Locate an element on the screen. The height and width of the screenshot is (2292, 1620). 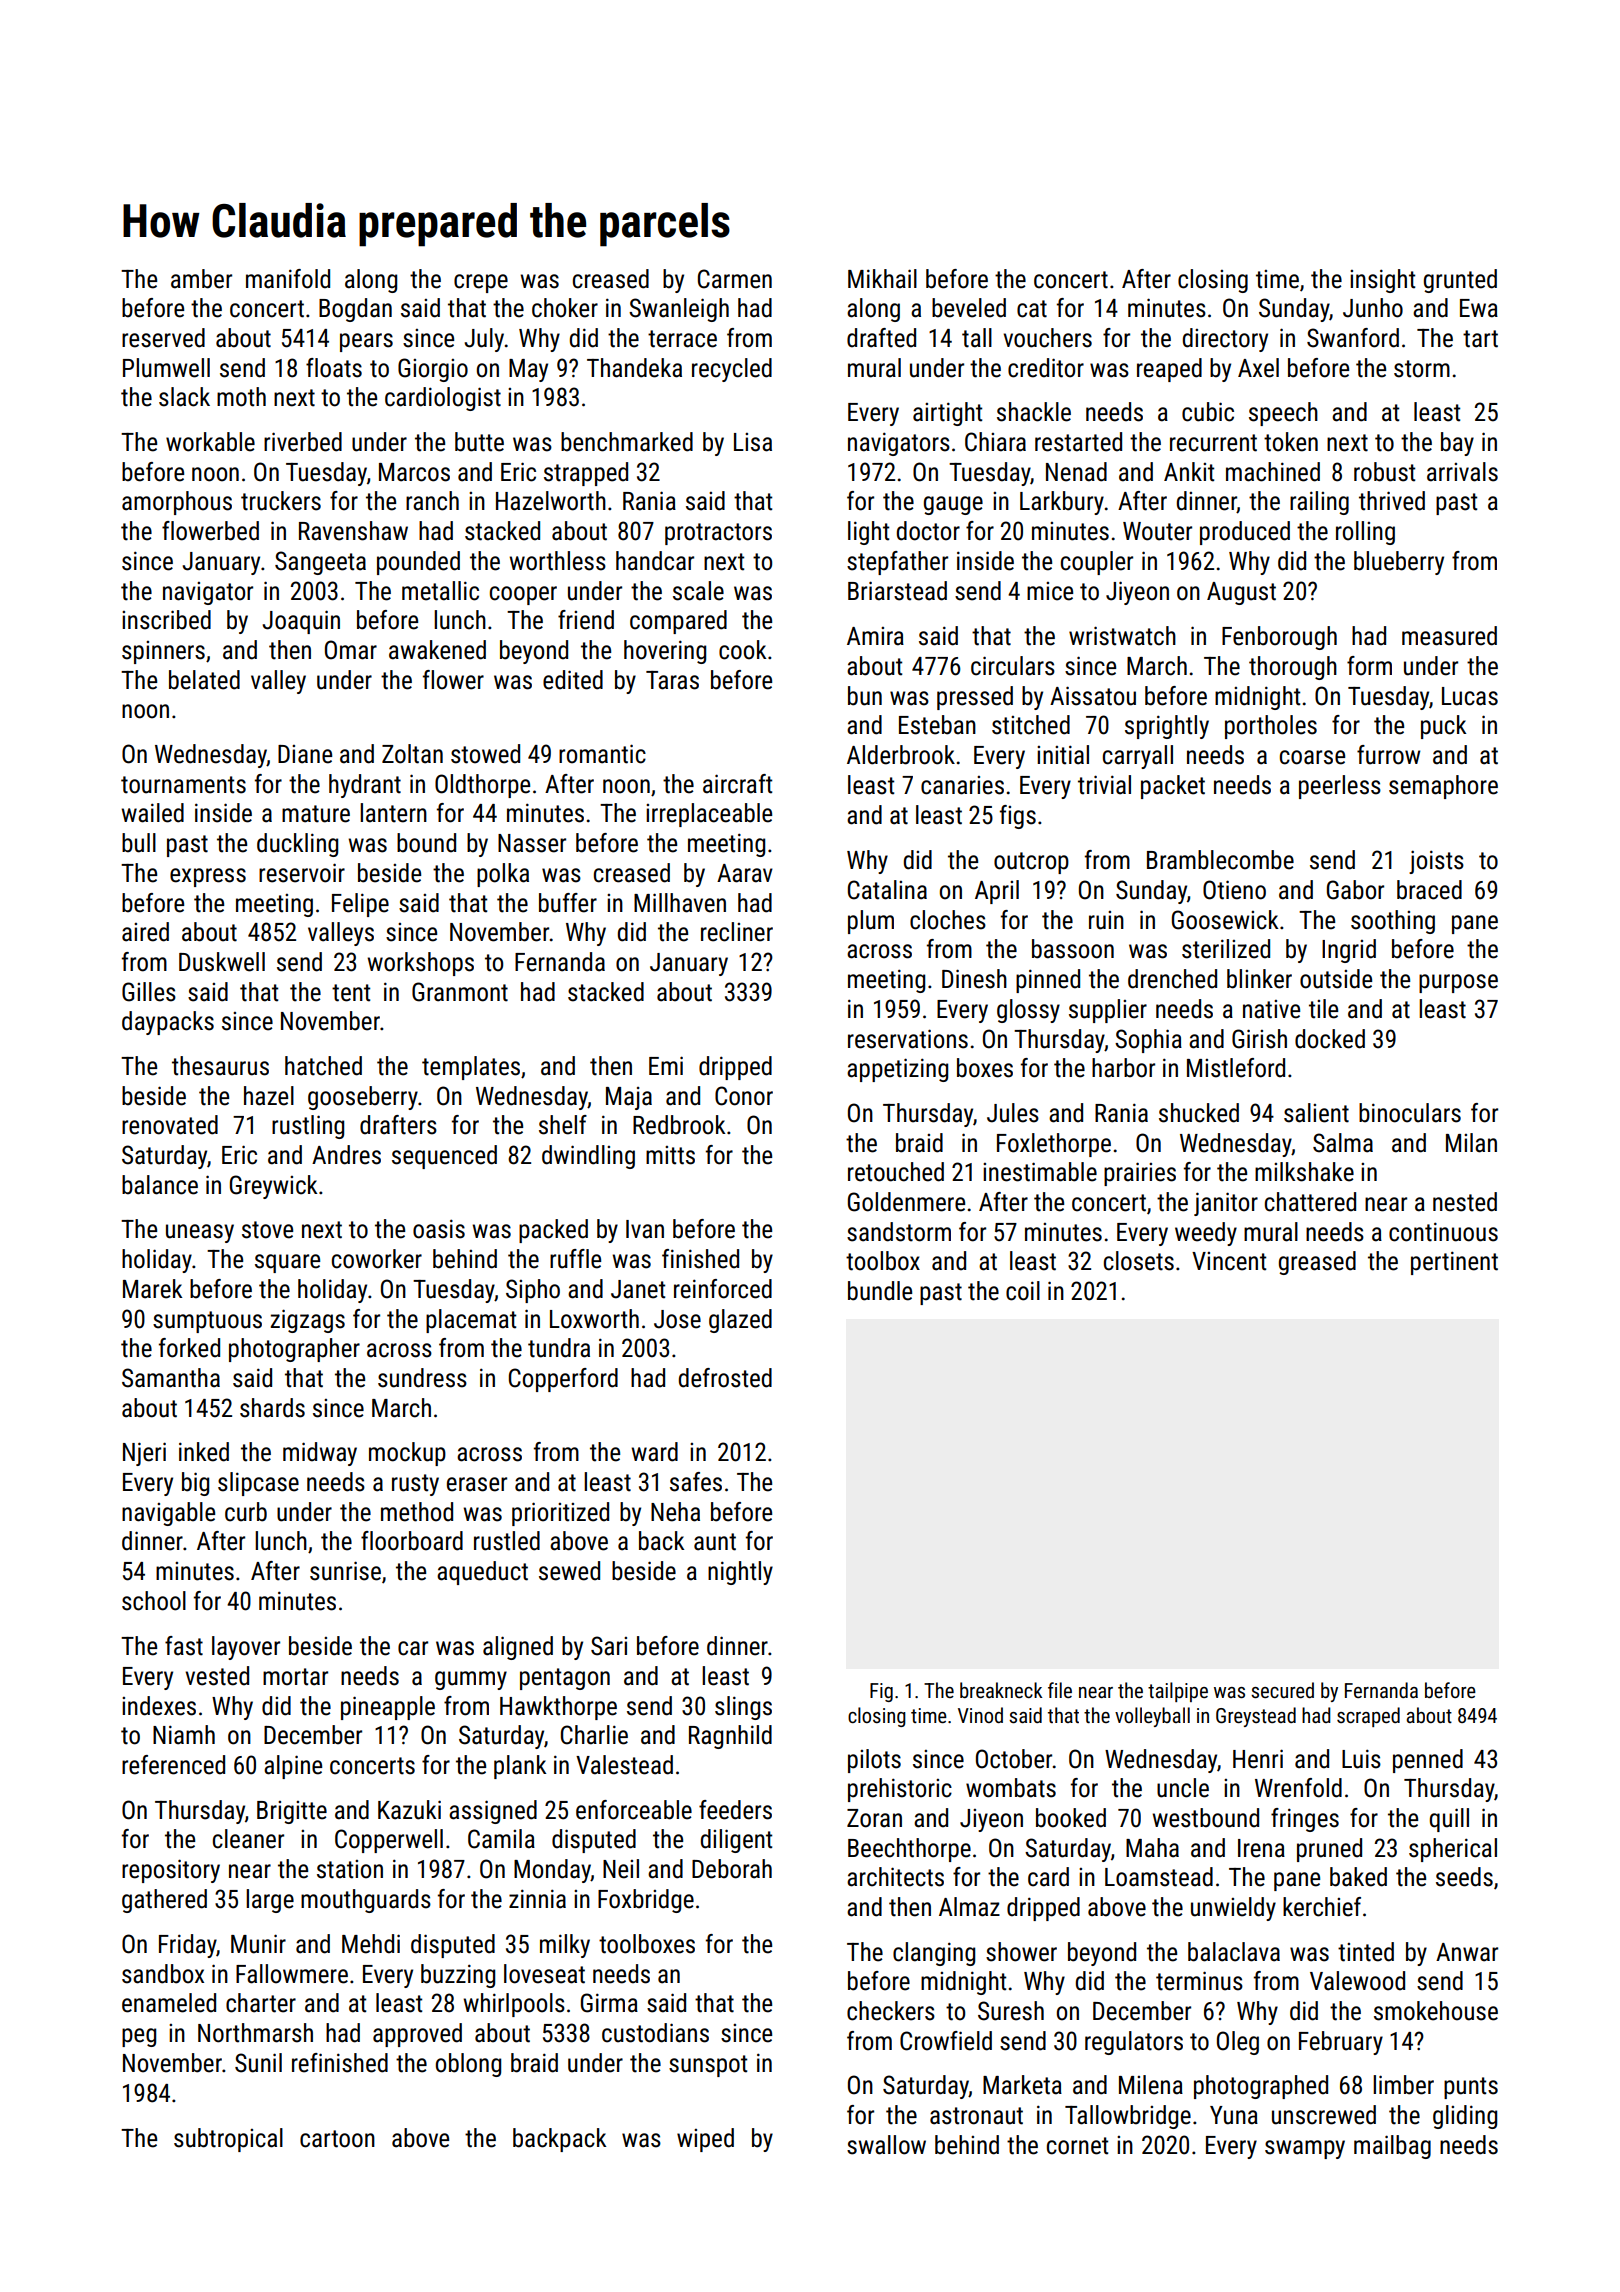
pentagon is located at coordinates (565, 1679).
